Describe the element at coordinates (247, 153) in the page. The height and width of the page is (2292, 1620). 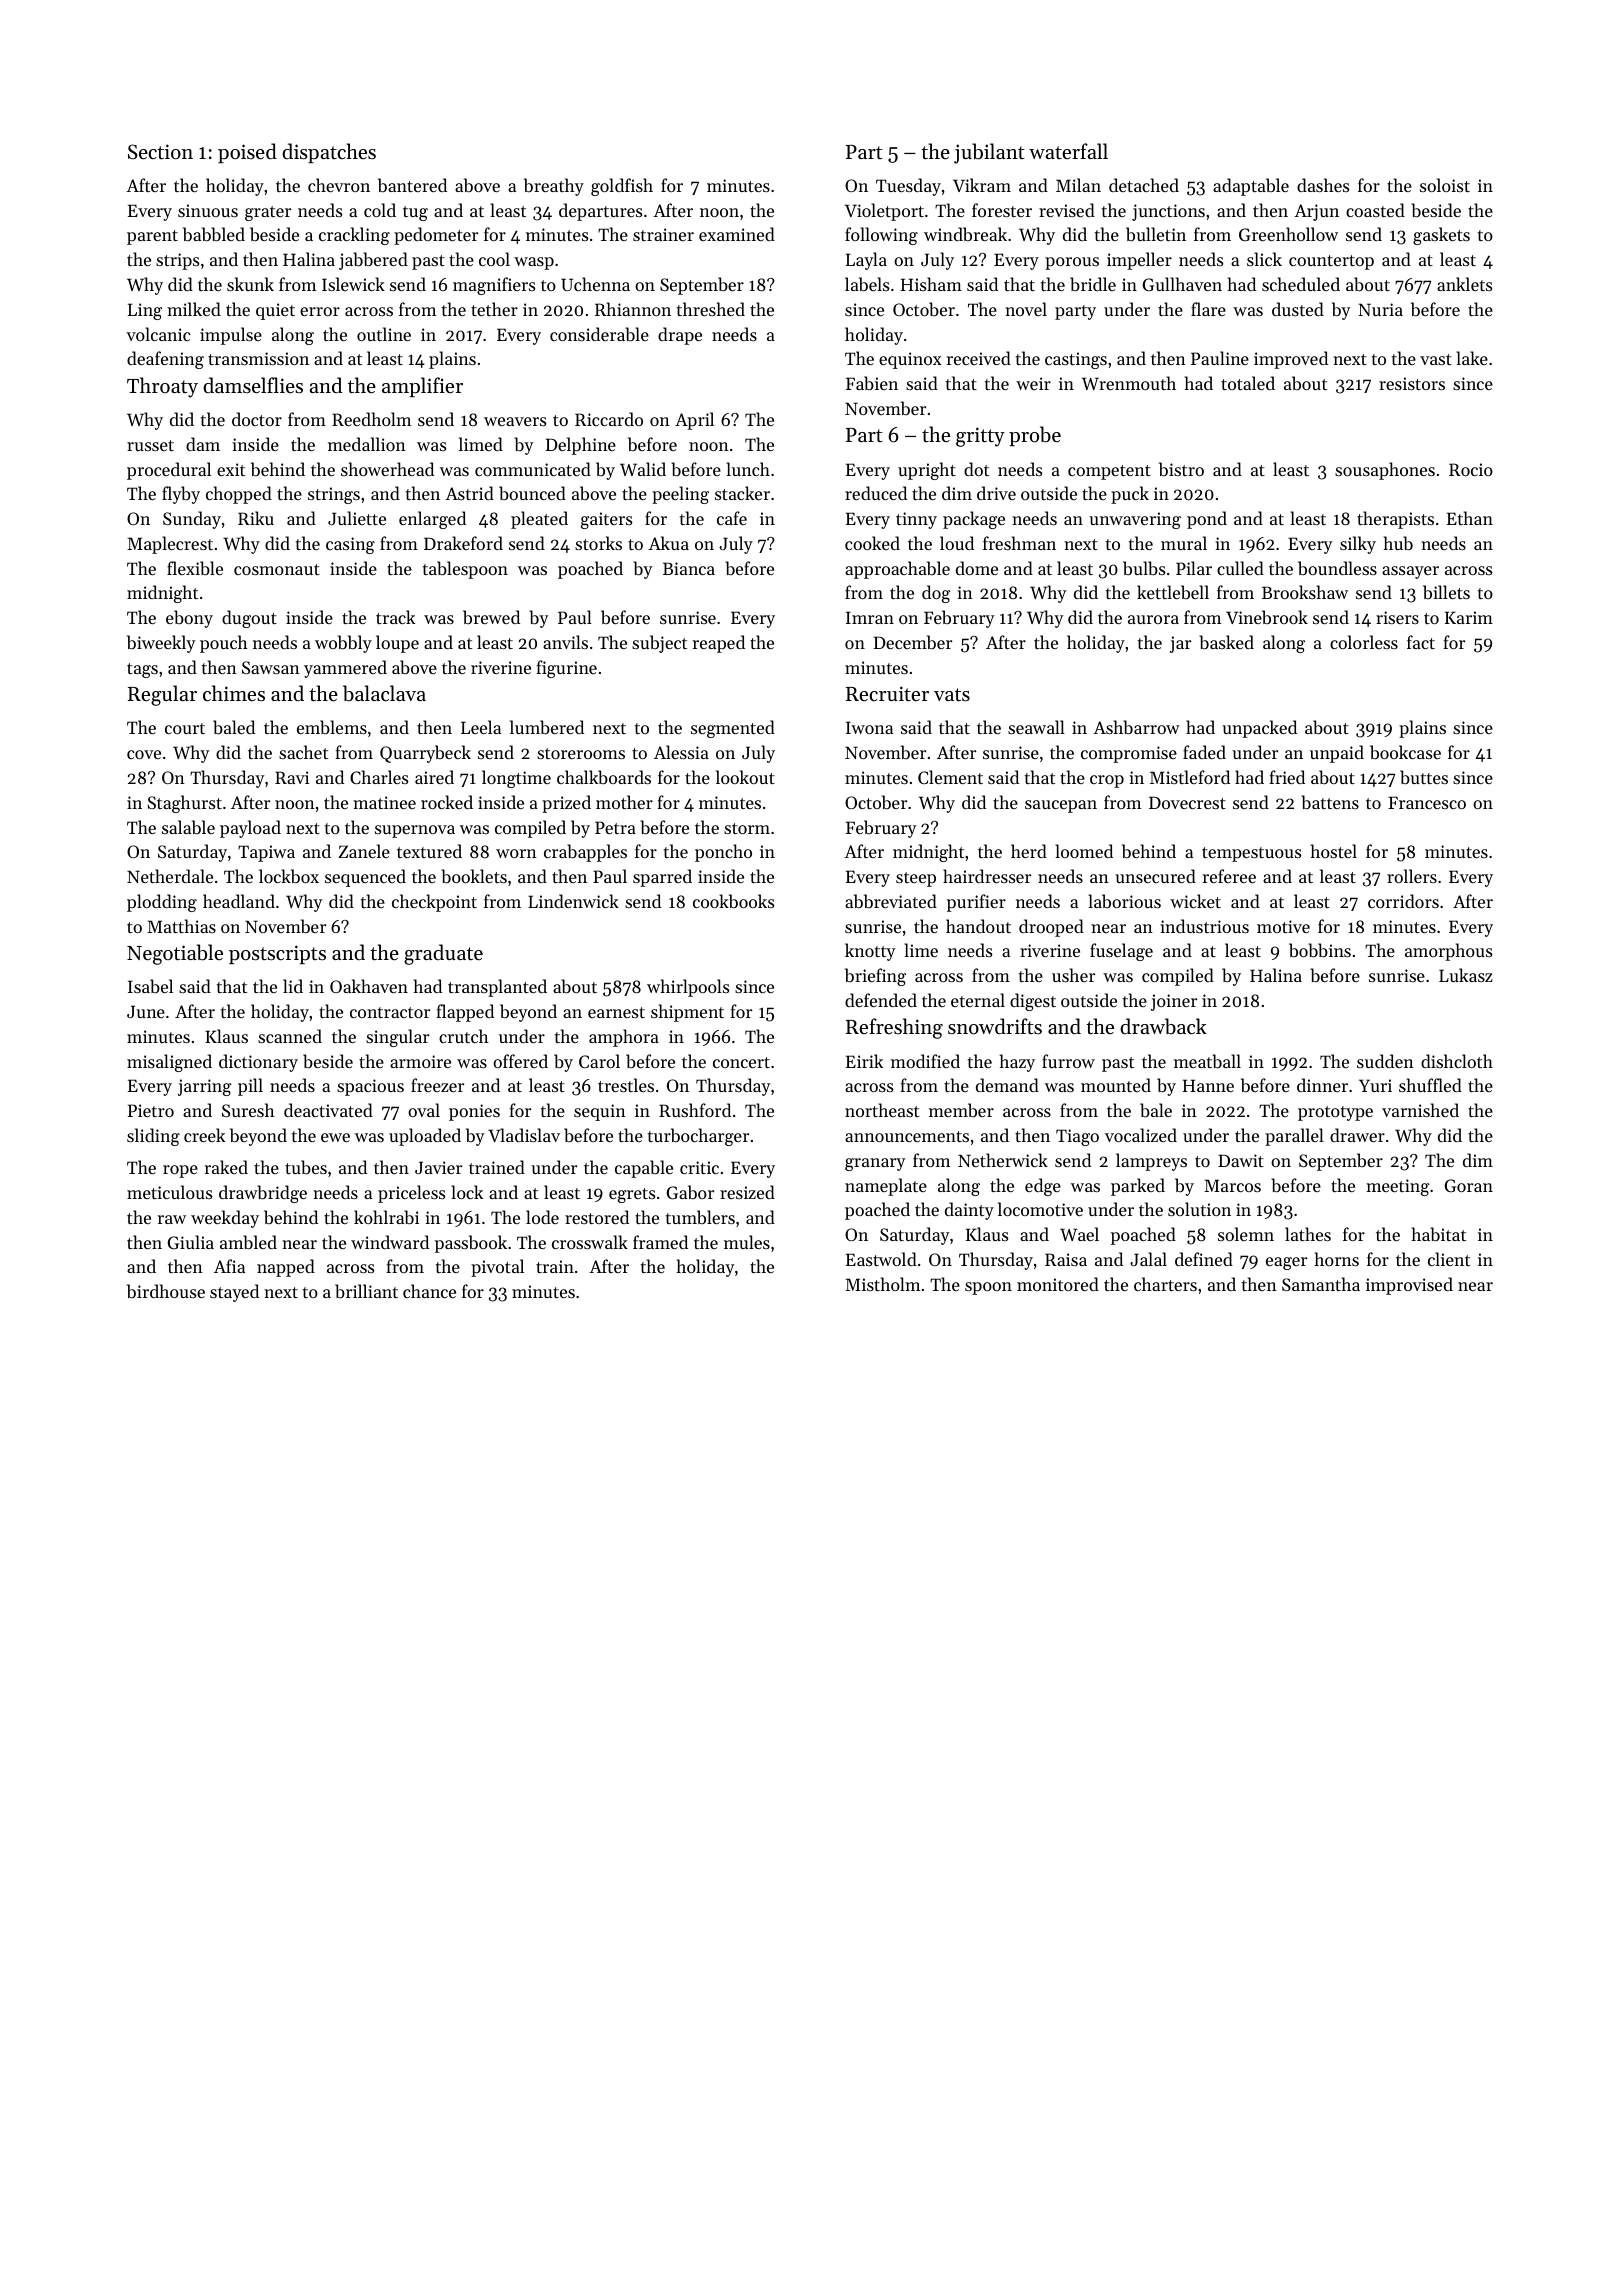
I see `poised` at that location.
